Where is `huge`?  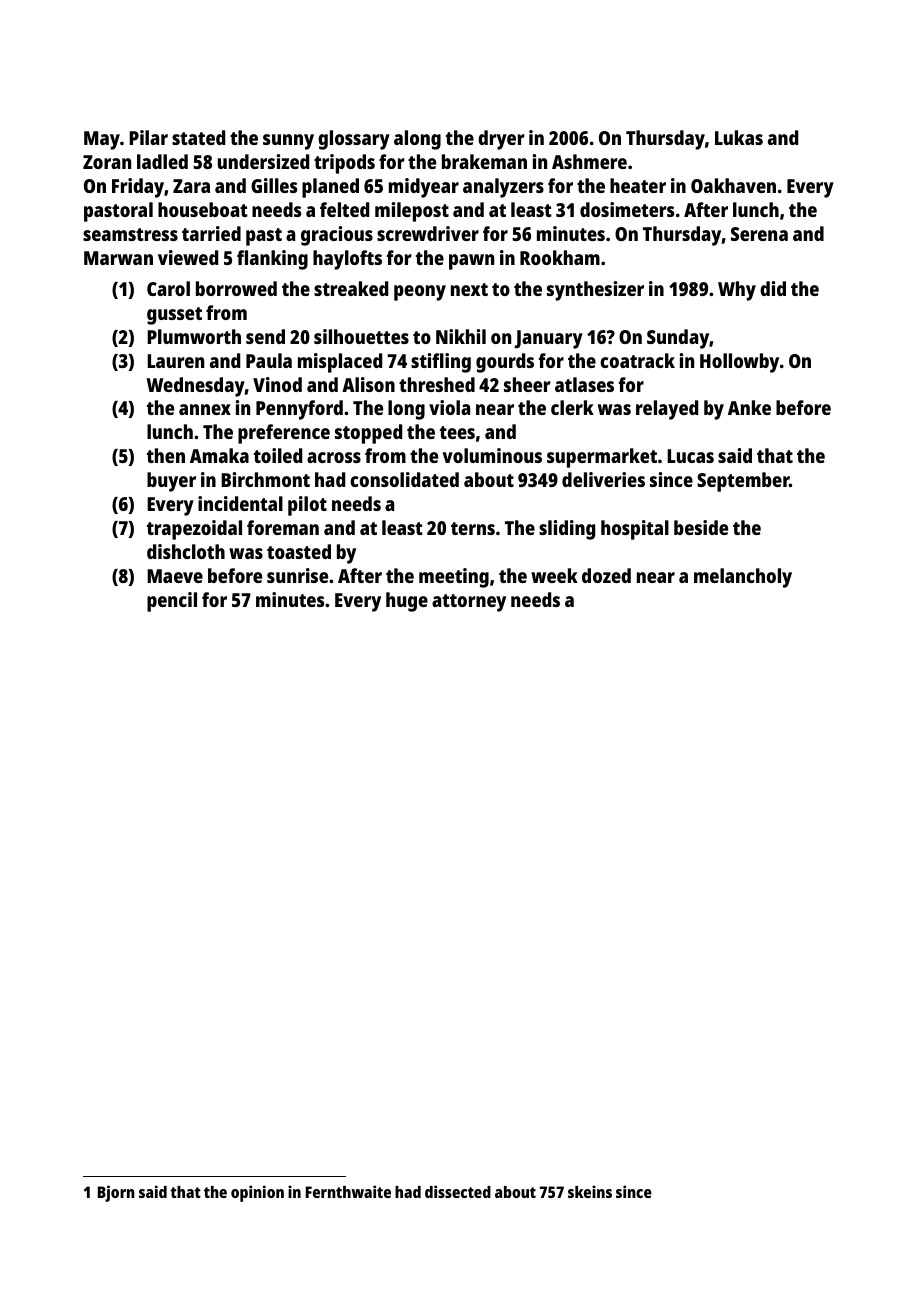
huge is located at coordinates (407, 602).
